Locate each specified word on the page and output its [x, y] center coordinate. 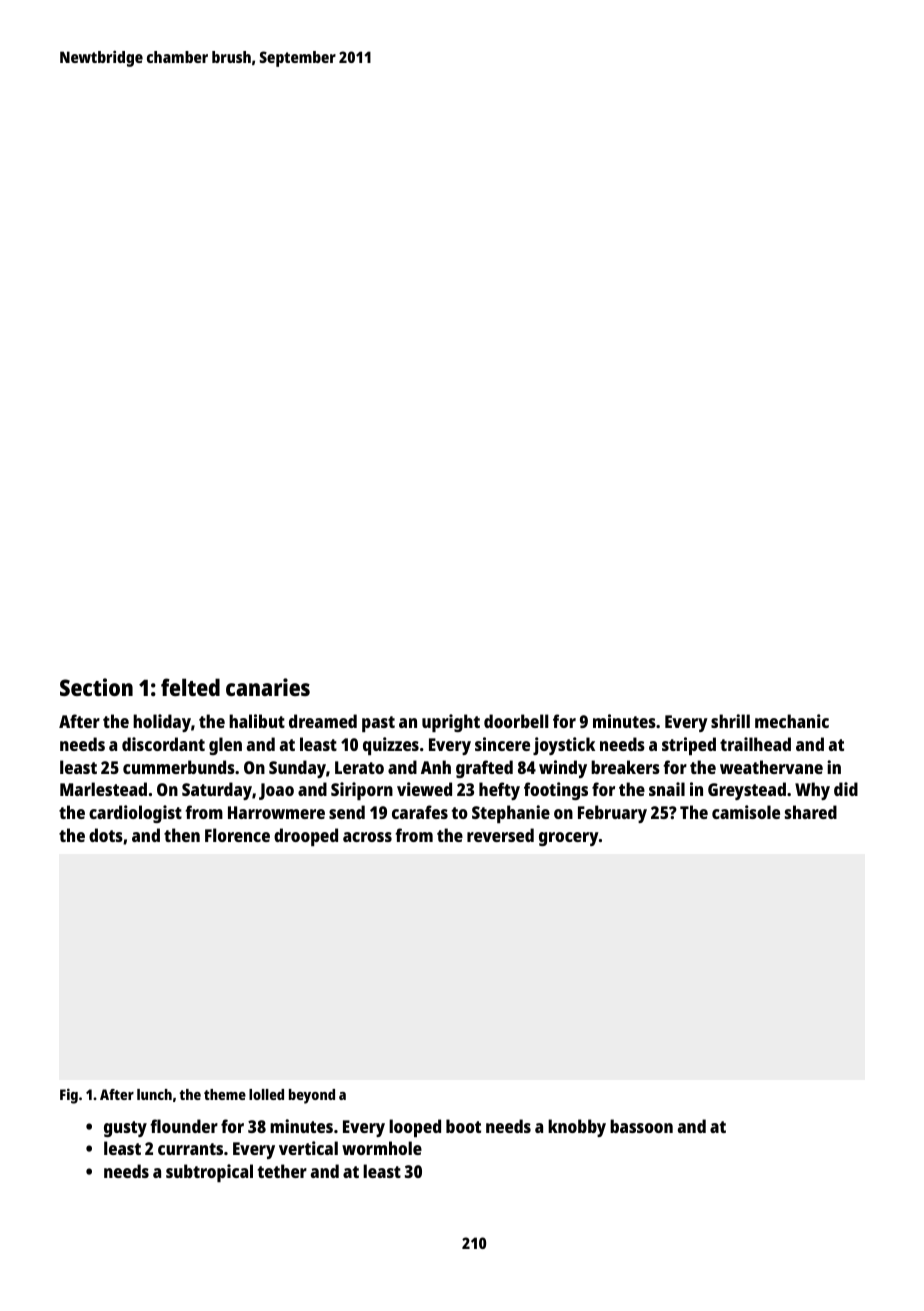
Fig [69, 1096]
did [846, 789]
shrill [730, 721]
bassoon [641, 1126]
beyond [312, 1096]
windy [563, 769]
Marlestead [103, 789]
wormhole [382, 1148]
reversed [500, 835]
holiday [162, 723]
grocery [569, 839]
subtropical [209, 1173]
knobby [577, 1128]
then [182, 835]
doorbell [516, 721]
